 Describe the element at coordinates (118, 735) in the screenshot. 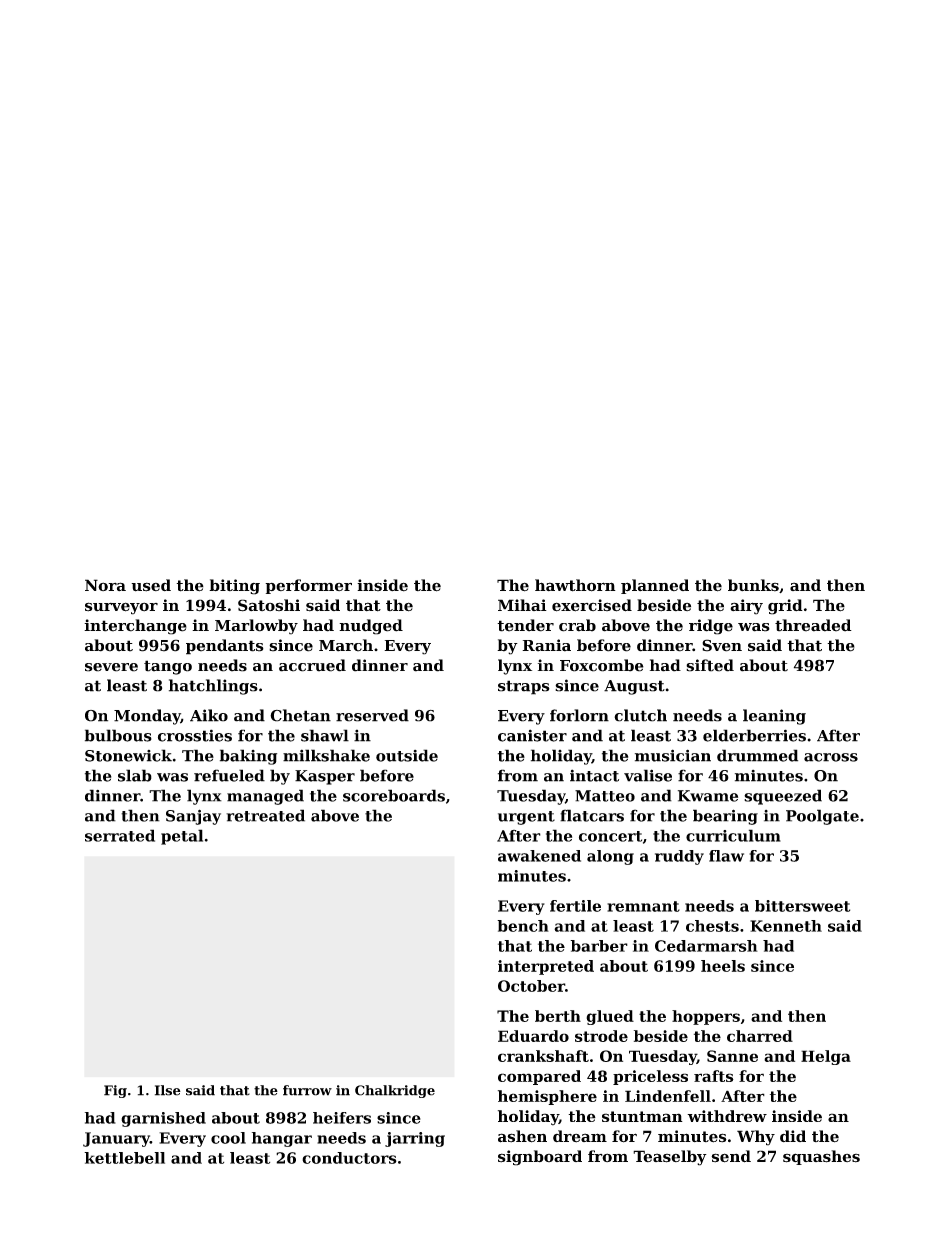

I see `bulbous` at that location.
